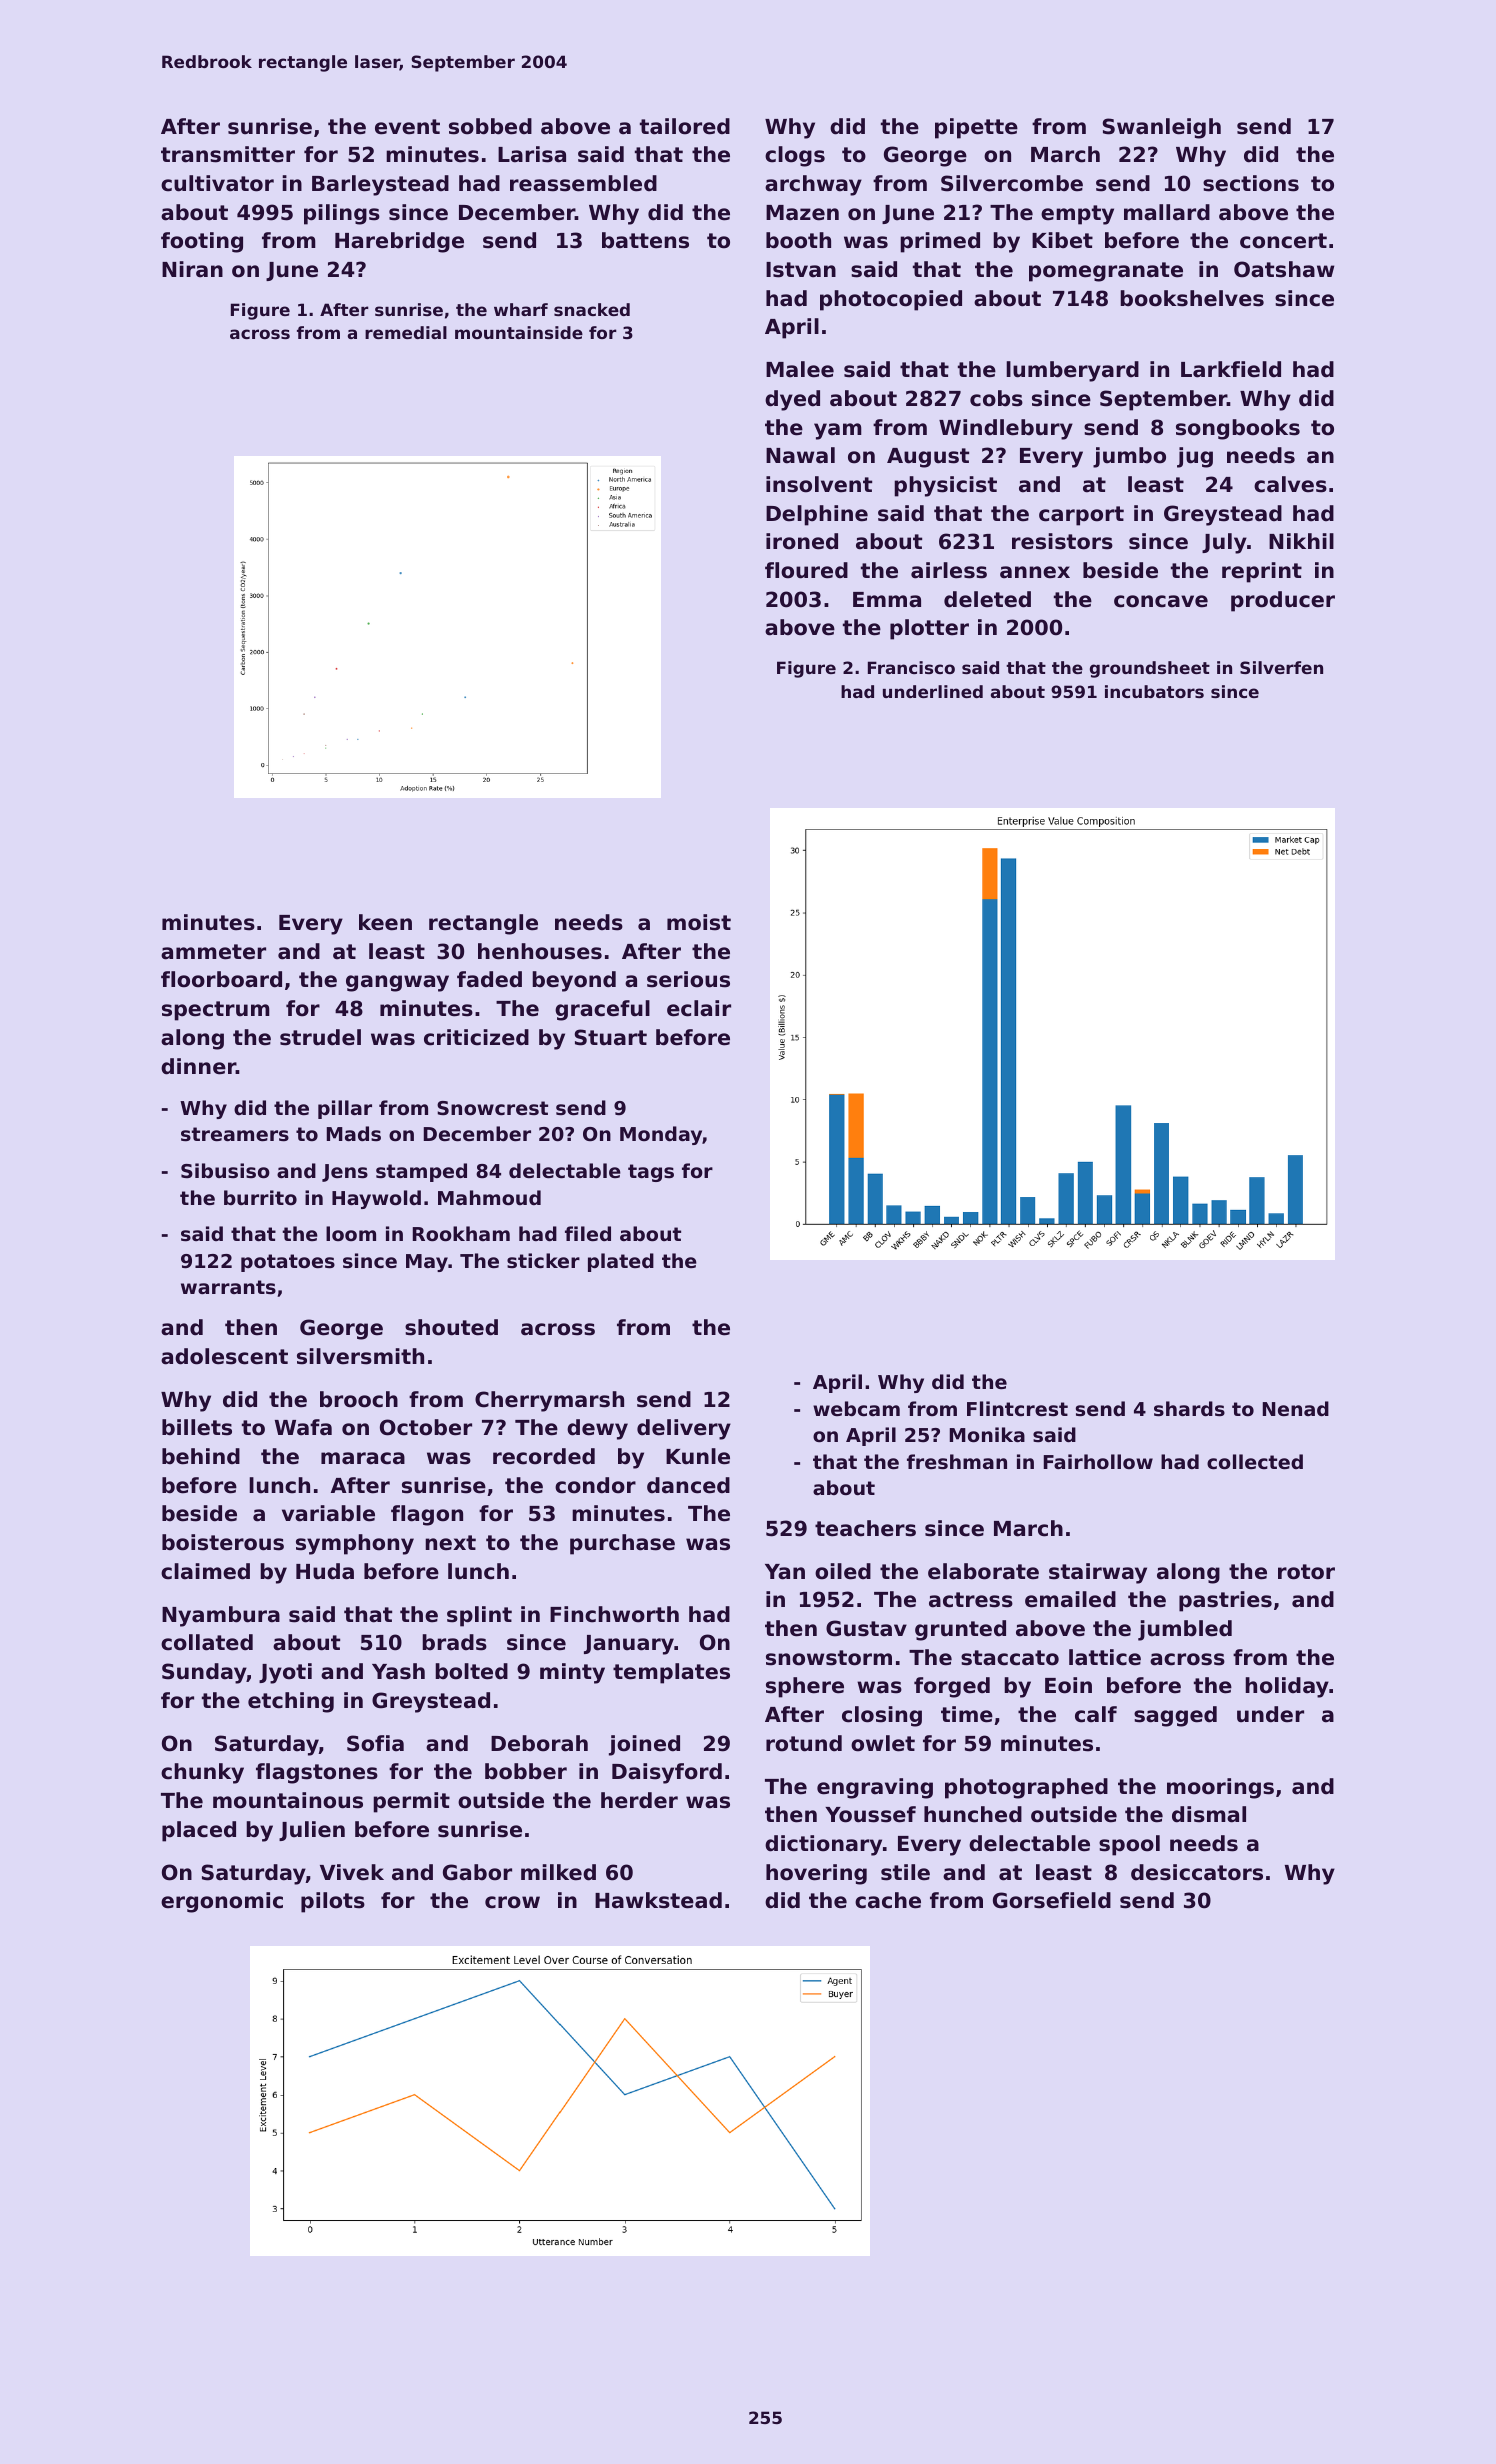 The height and width of the document is (2464, 1496). What do you see at coordinates (1162, 128) in the document?
I see `Swanleigh` at bounding box center [1162, 128].
